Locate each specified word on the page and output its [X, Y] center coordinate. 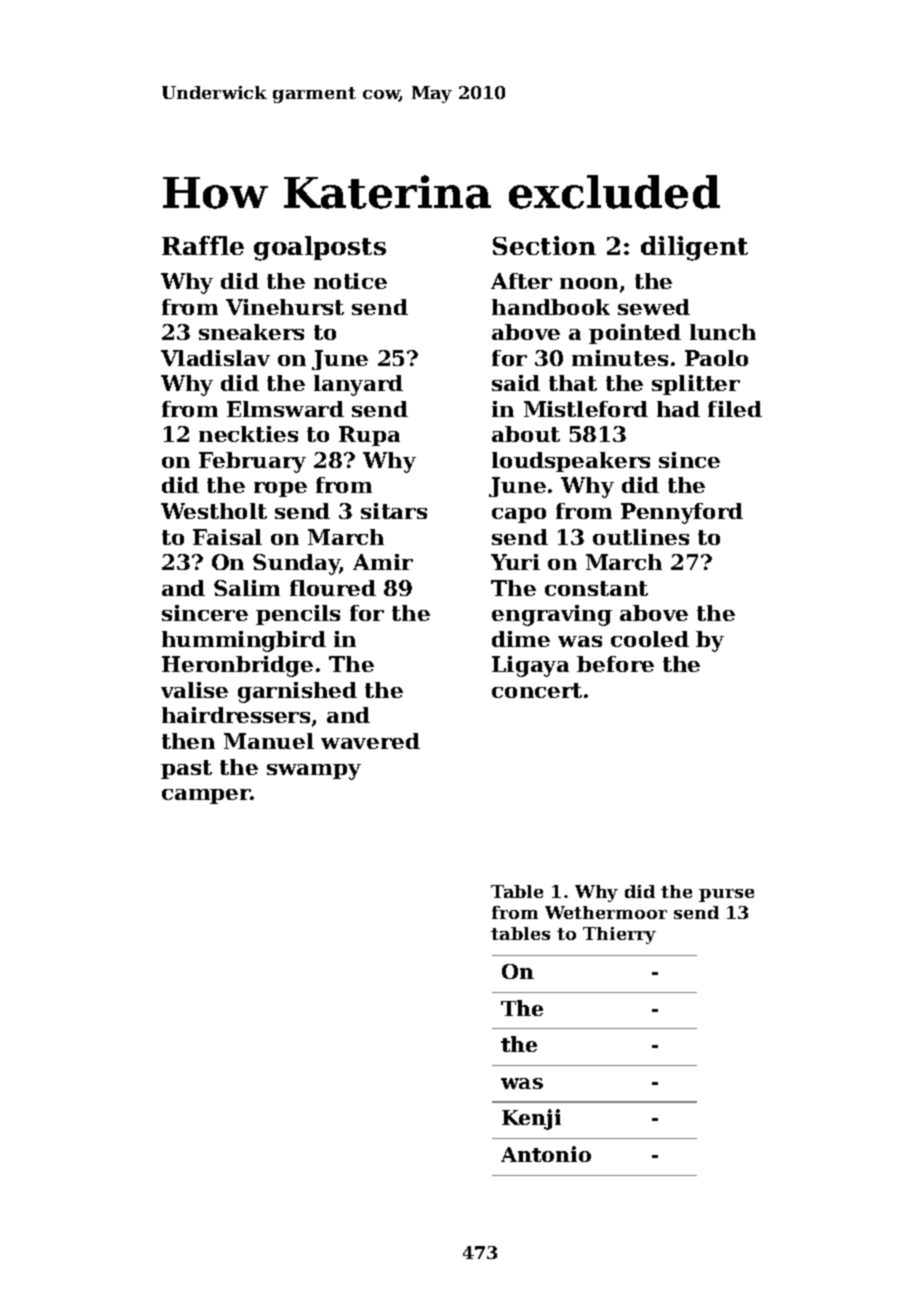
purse [726, 895]
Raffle [203, 245]
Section [544, 245]
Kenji [531, 1119]
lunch [723, 332]
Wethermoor [606, 912]
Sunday [296, 564]
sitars [394, 511]
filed [735, 409]
